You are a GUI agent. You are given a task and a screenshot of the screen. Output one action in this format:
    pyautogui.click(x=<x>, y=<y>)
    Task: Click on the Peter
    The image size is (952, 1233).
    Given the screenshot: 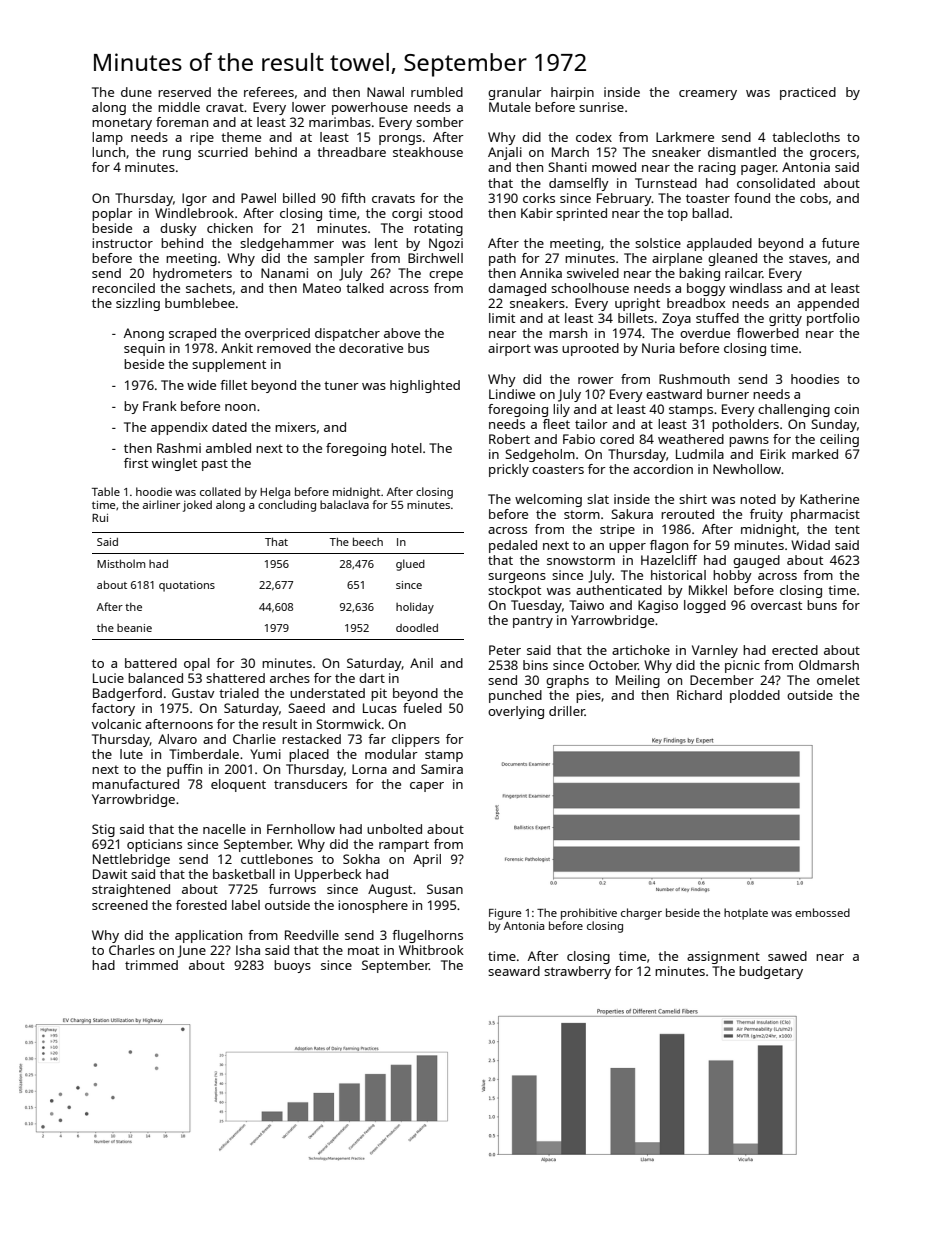 What is the action you would take?
    pyautogui.click(x=505, y=650)
